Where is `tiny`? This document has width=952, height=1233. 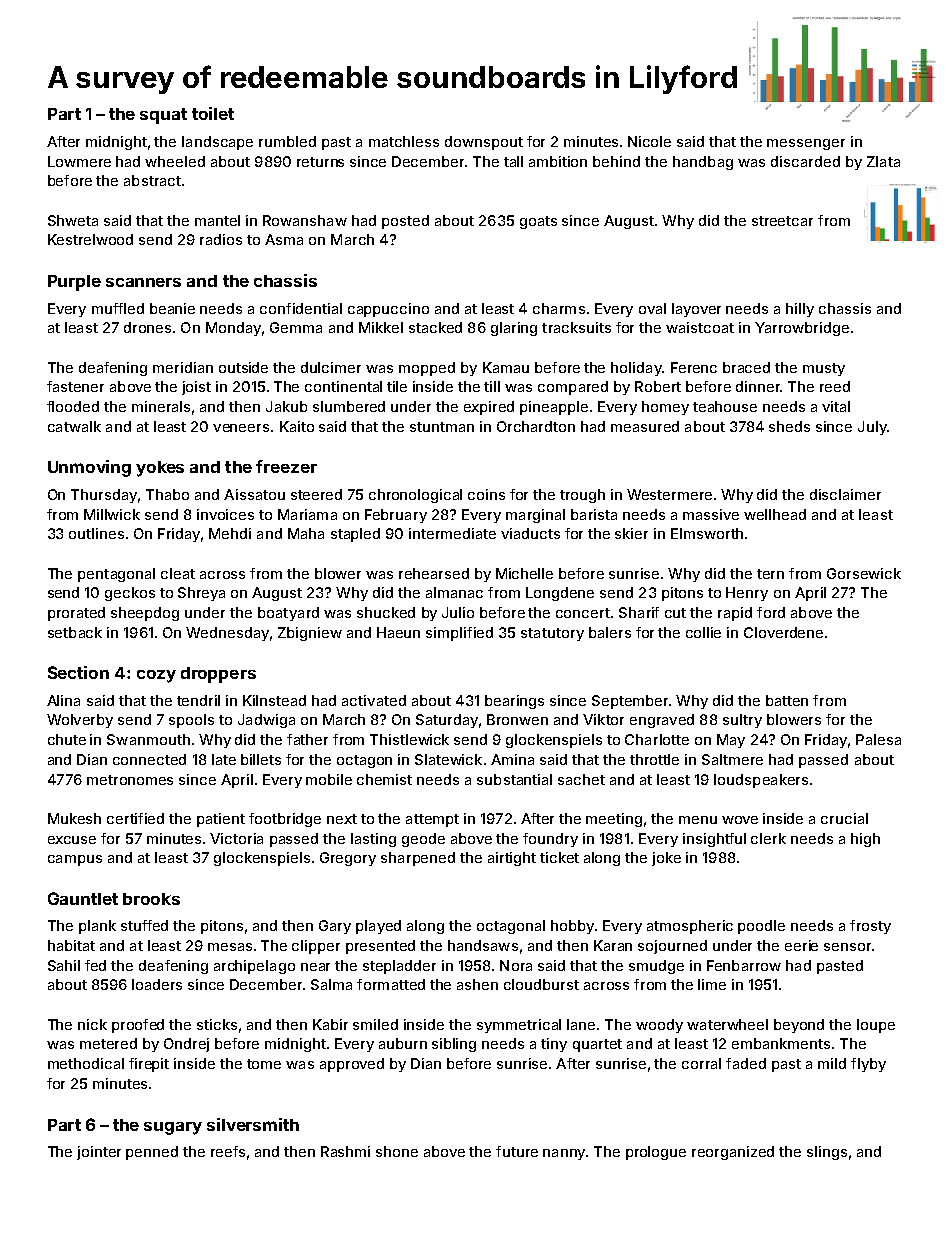
tiny is located at coordinates (554, 1045).
